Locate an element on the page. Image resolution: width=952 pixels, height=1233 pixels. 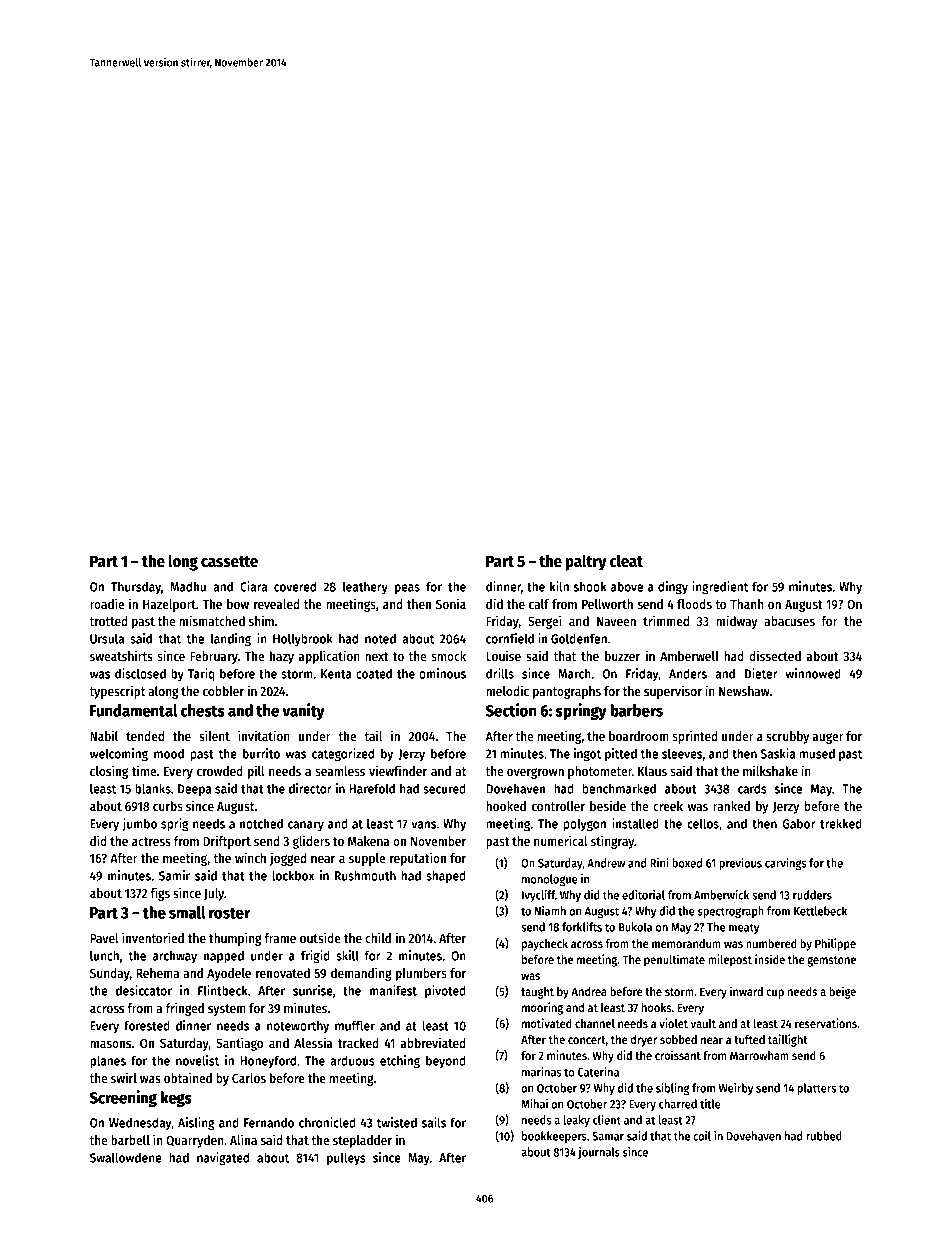
etching is located at coordinates (400, 1062).
